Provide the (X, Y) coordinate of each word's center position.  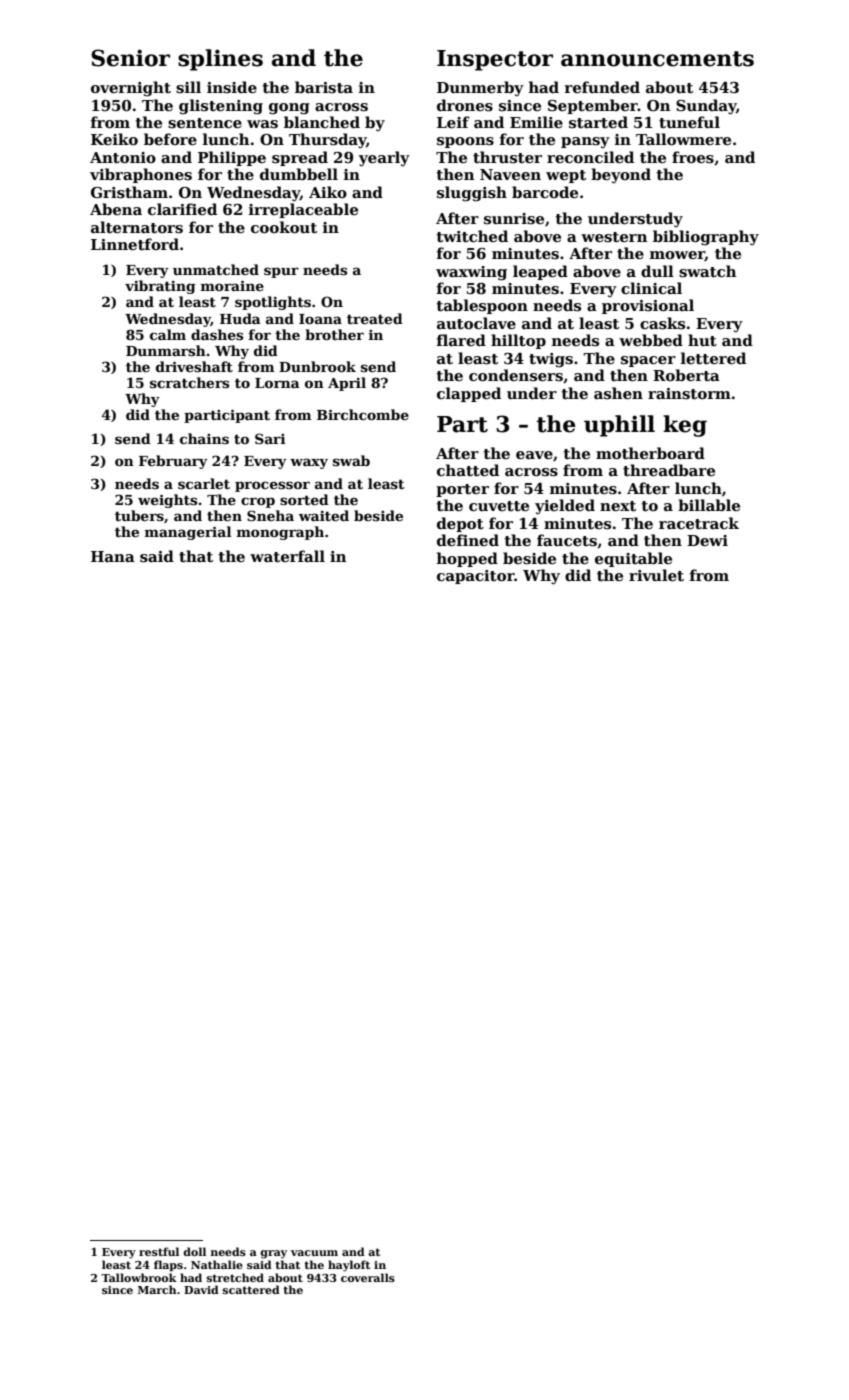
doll (194, 1251)
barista (324, 87)
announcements (657, 59)
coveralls (368, 1277)
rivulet (656, 575)
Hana (113, 556)
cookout (284, 227)
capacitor (476, 577)
